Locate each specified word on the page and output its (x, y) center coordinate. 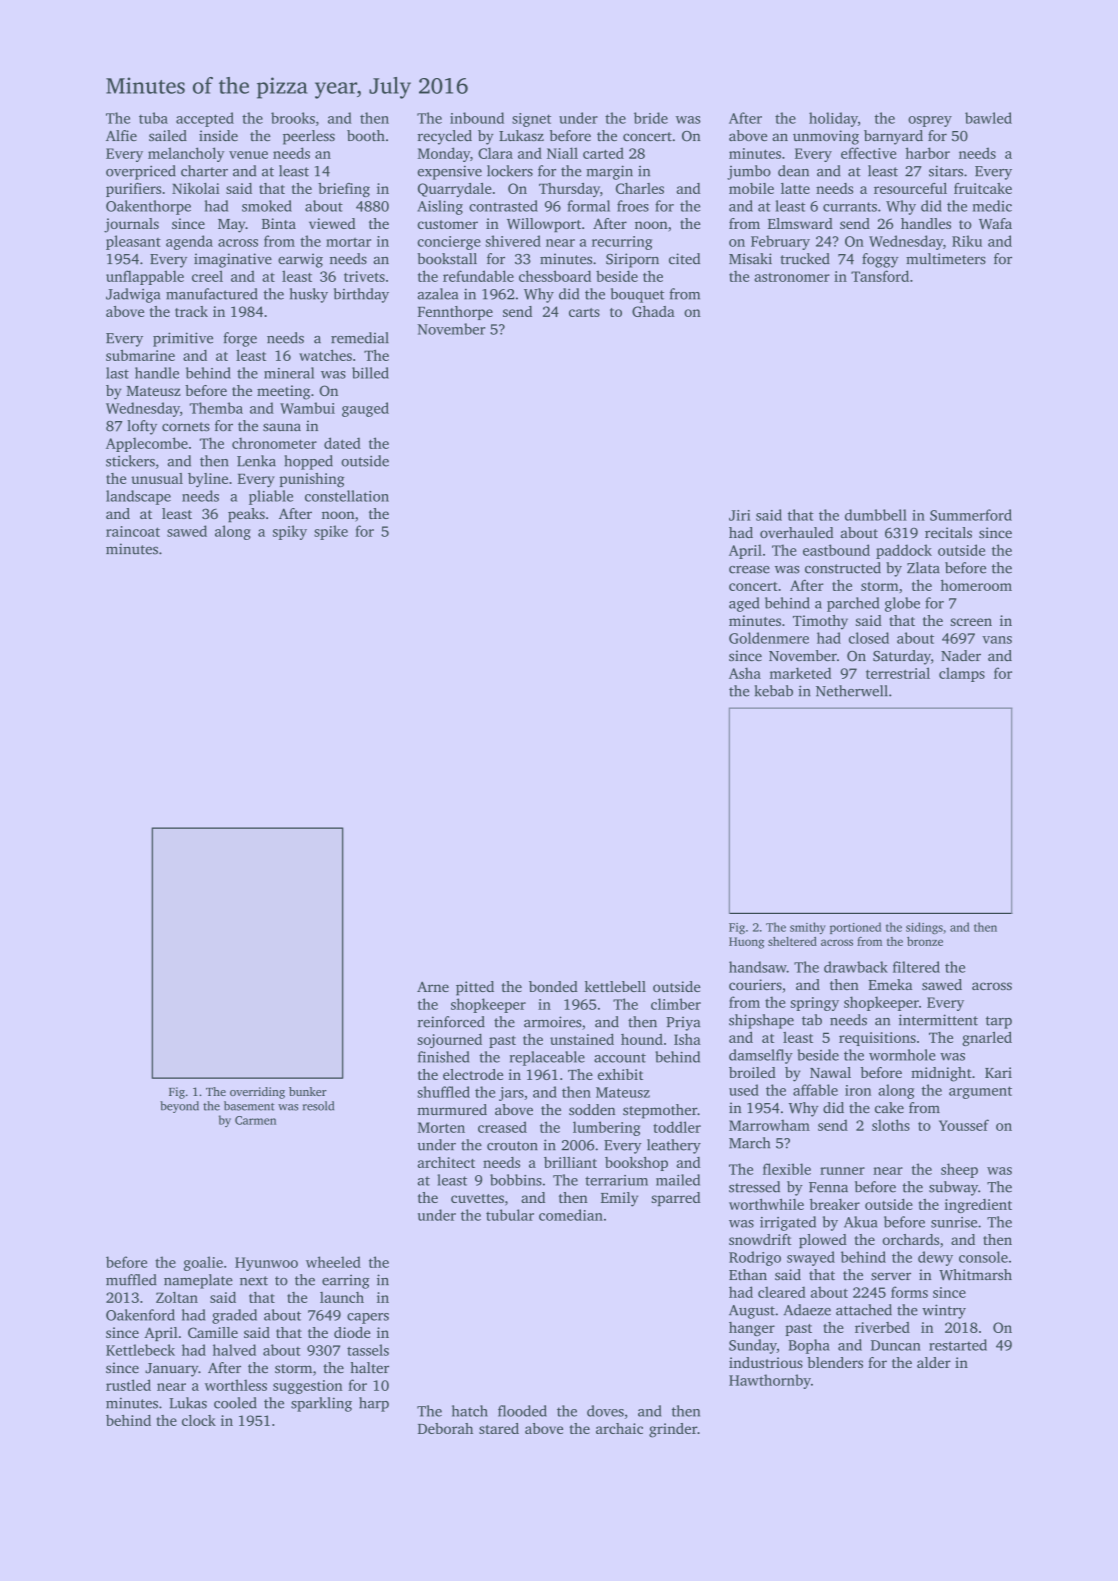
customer (447, 224)
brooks (293, 118)
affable (815, 1090)
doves (605, 1411)
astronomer (792, 277)
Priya (683, 1023)
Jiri (739, 515)
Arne (433, 986)
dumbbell (876, 515)
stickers (130, 461)
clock (199, 1420)
